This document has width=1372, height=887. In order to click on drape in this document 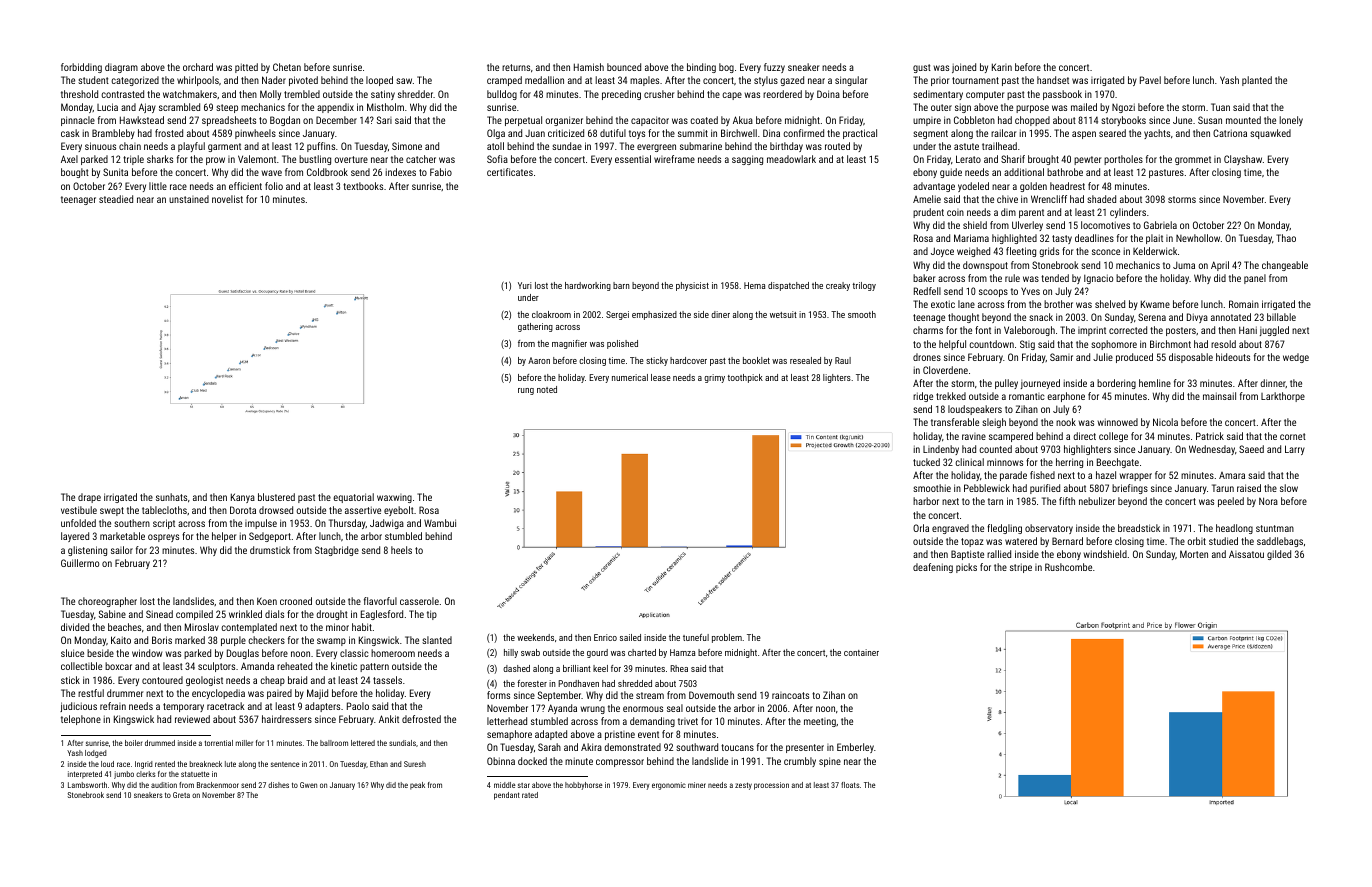, I will do `click(89, 498)`.
